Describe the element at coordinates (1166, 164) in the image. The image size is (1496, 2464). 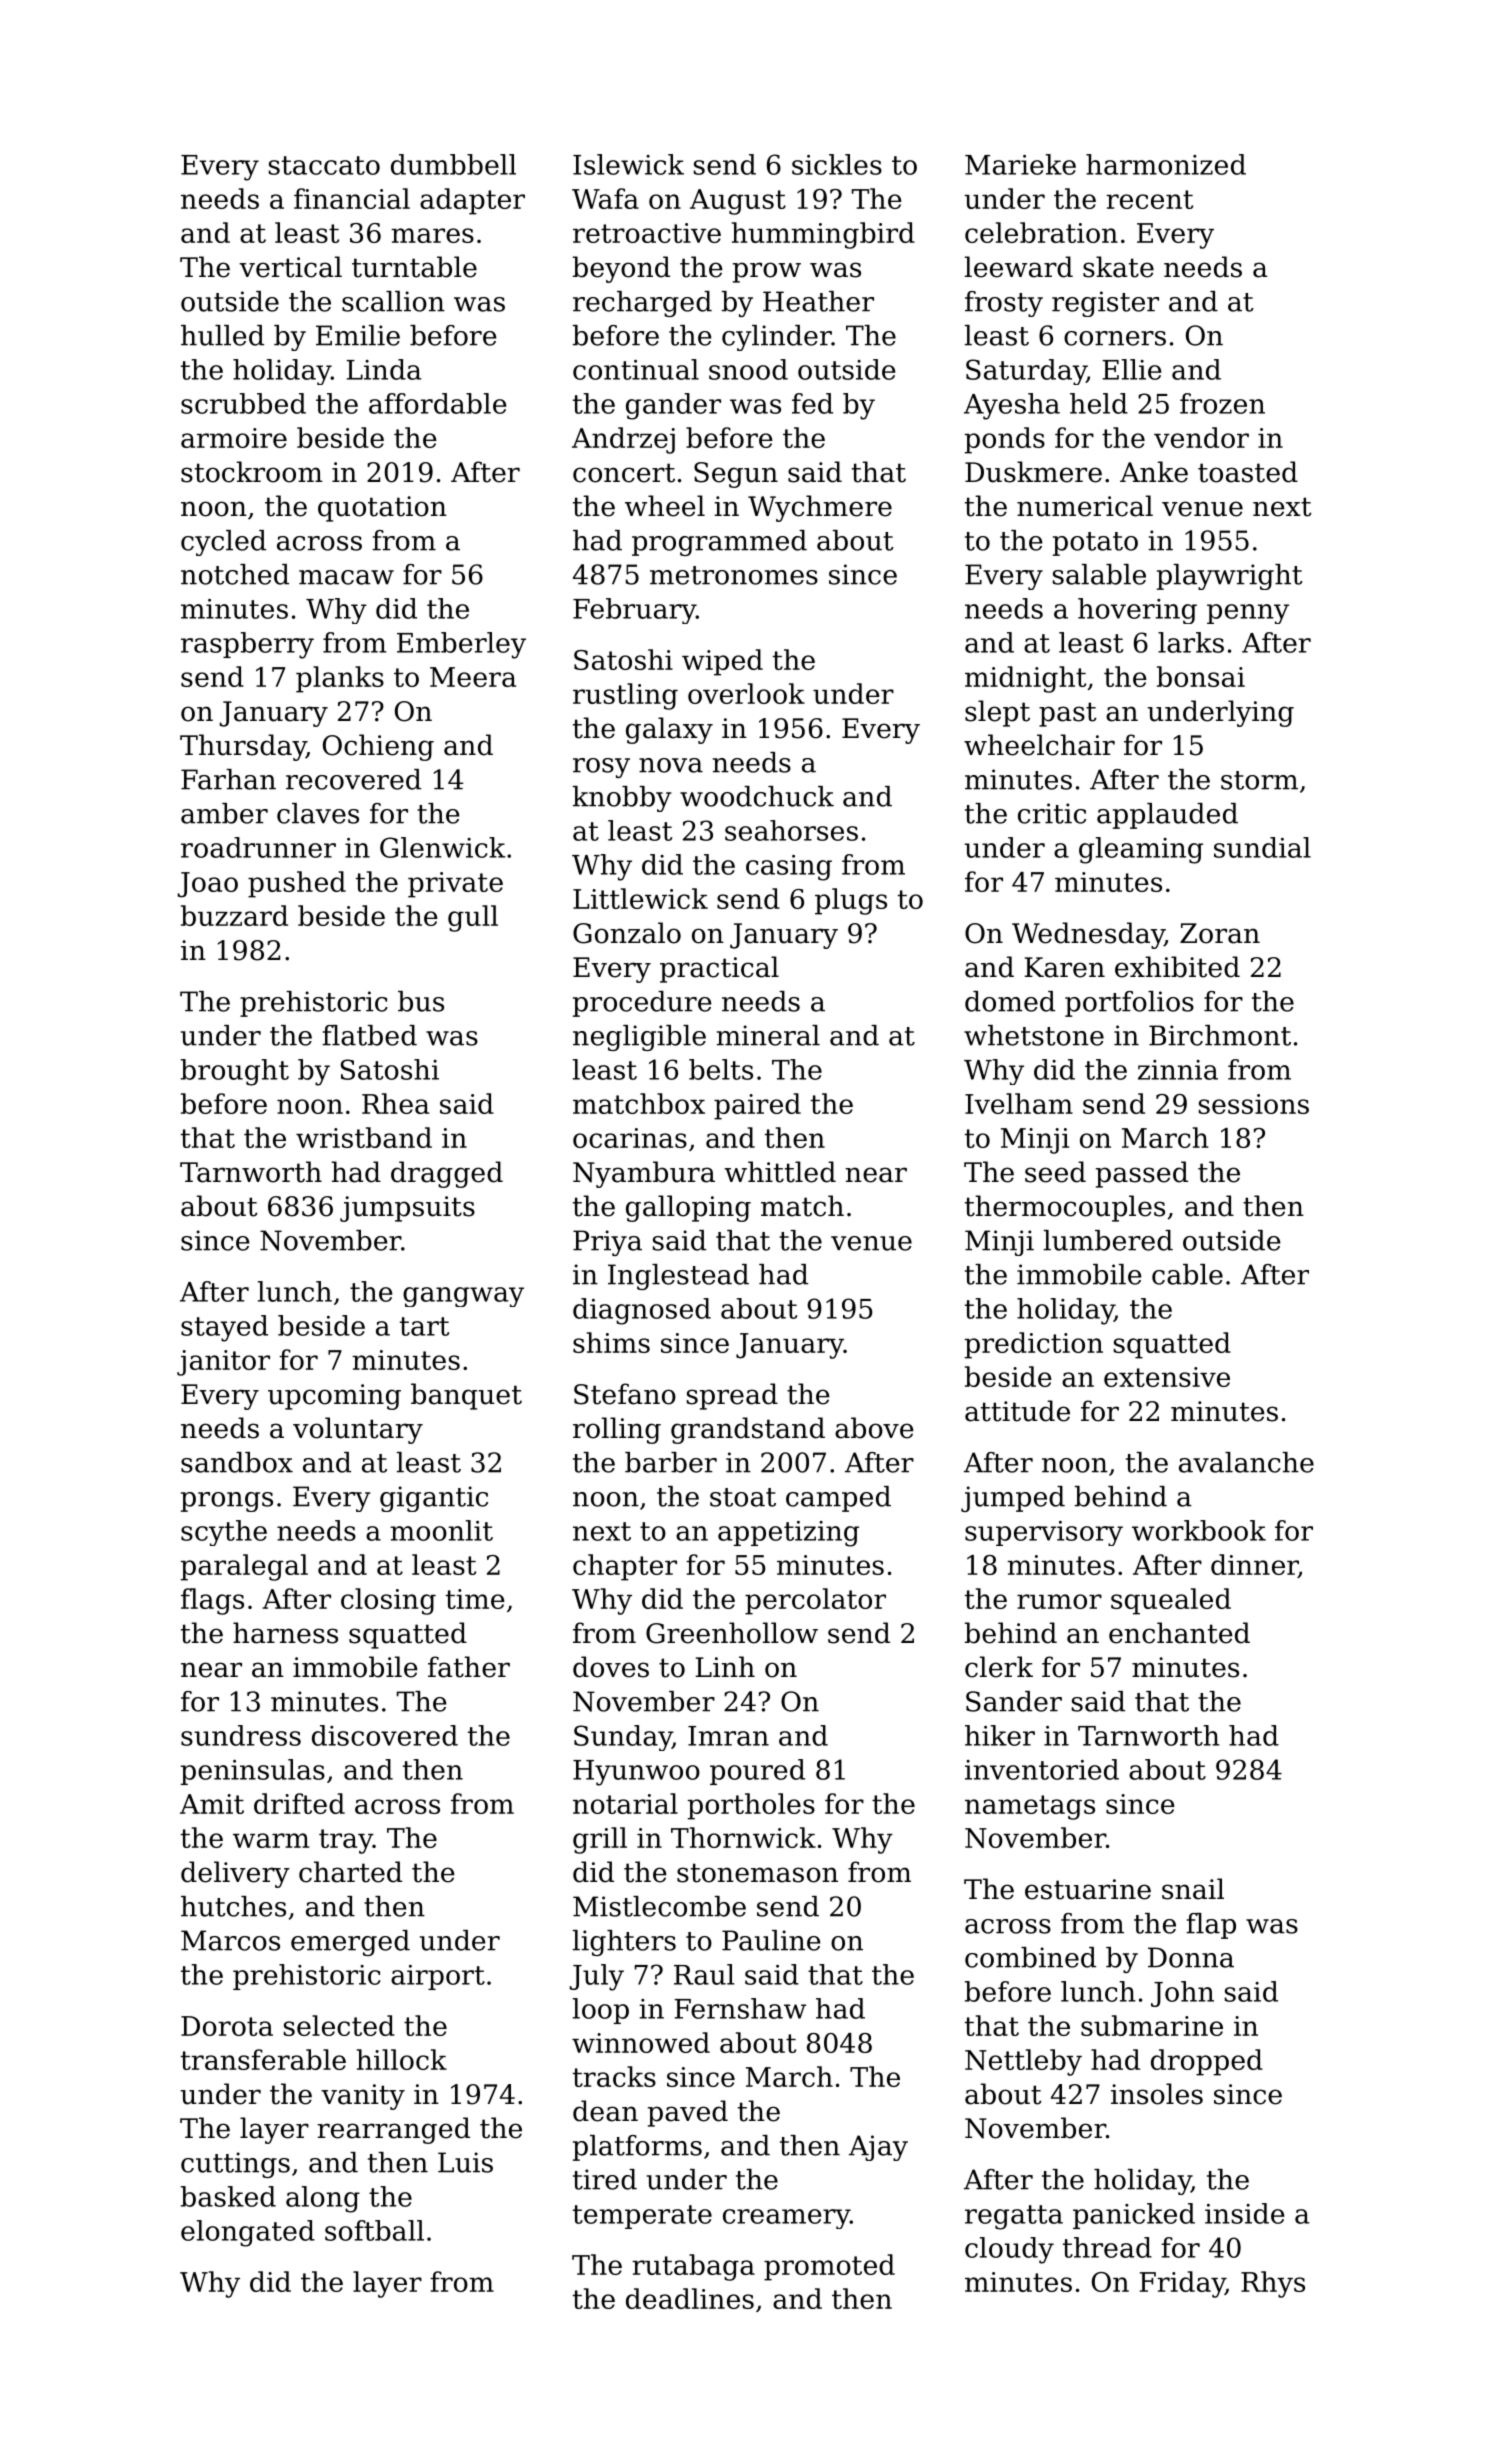
I see `harmonized` at that location.
